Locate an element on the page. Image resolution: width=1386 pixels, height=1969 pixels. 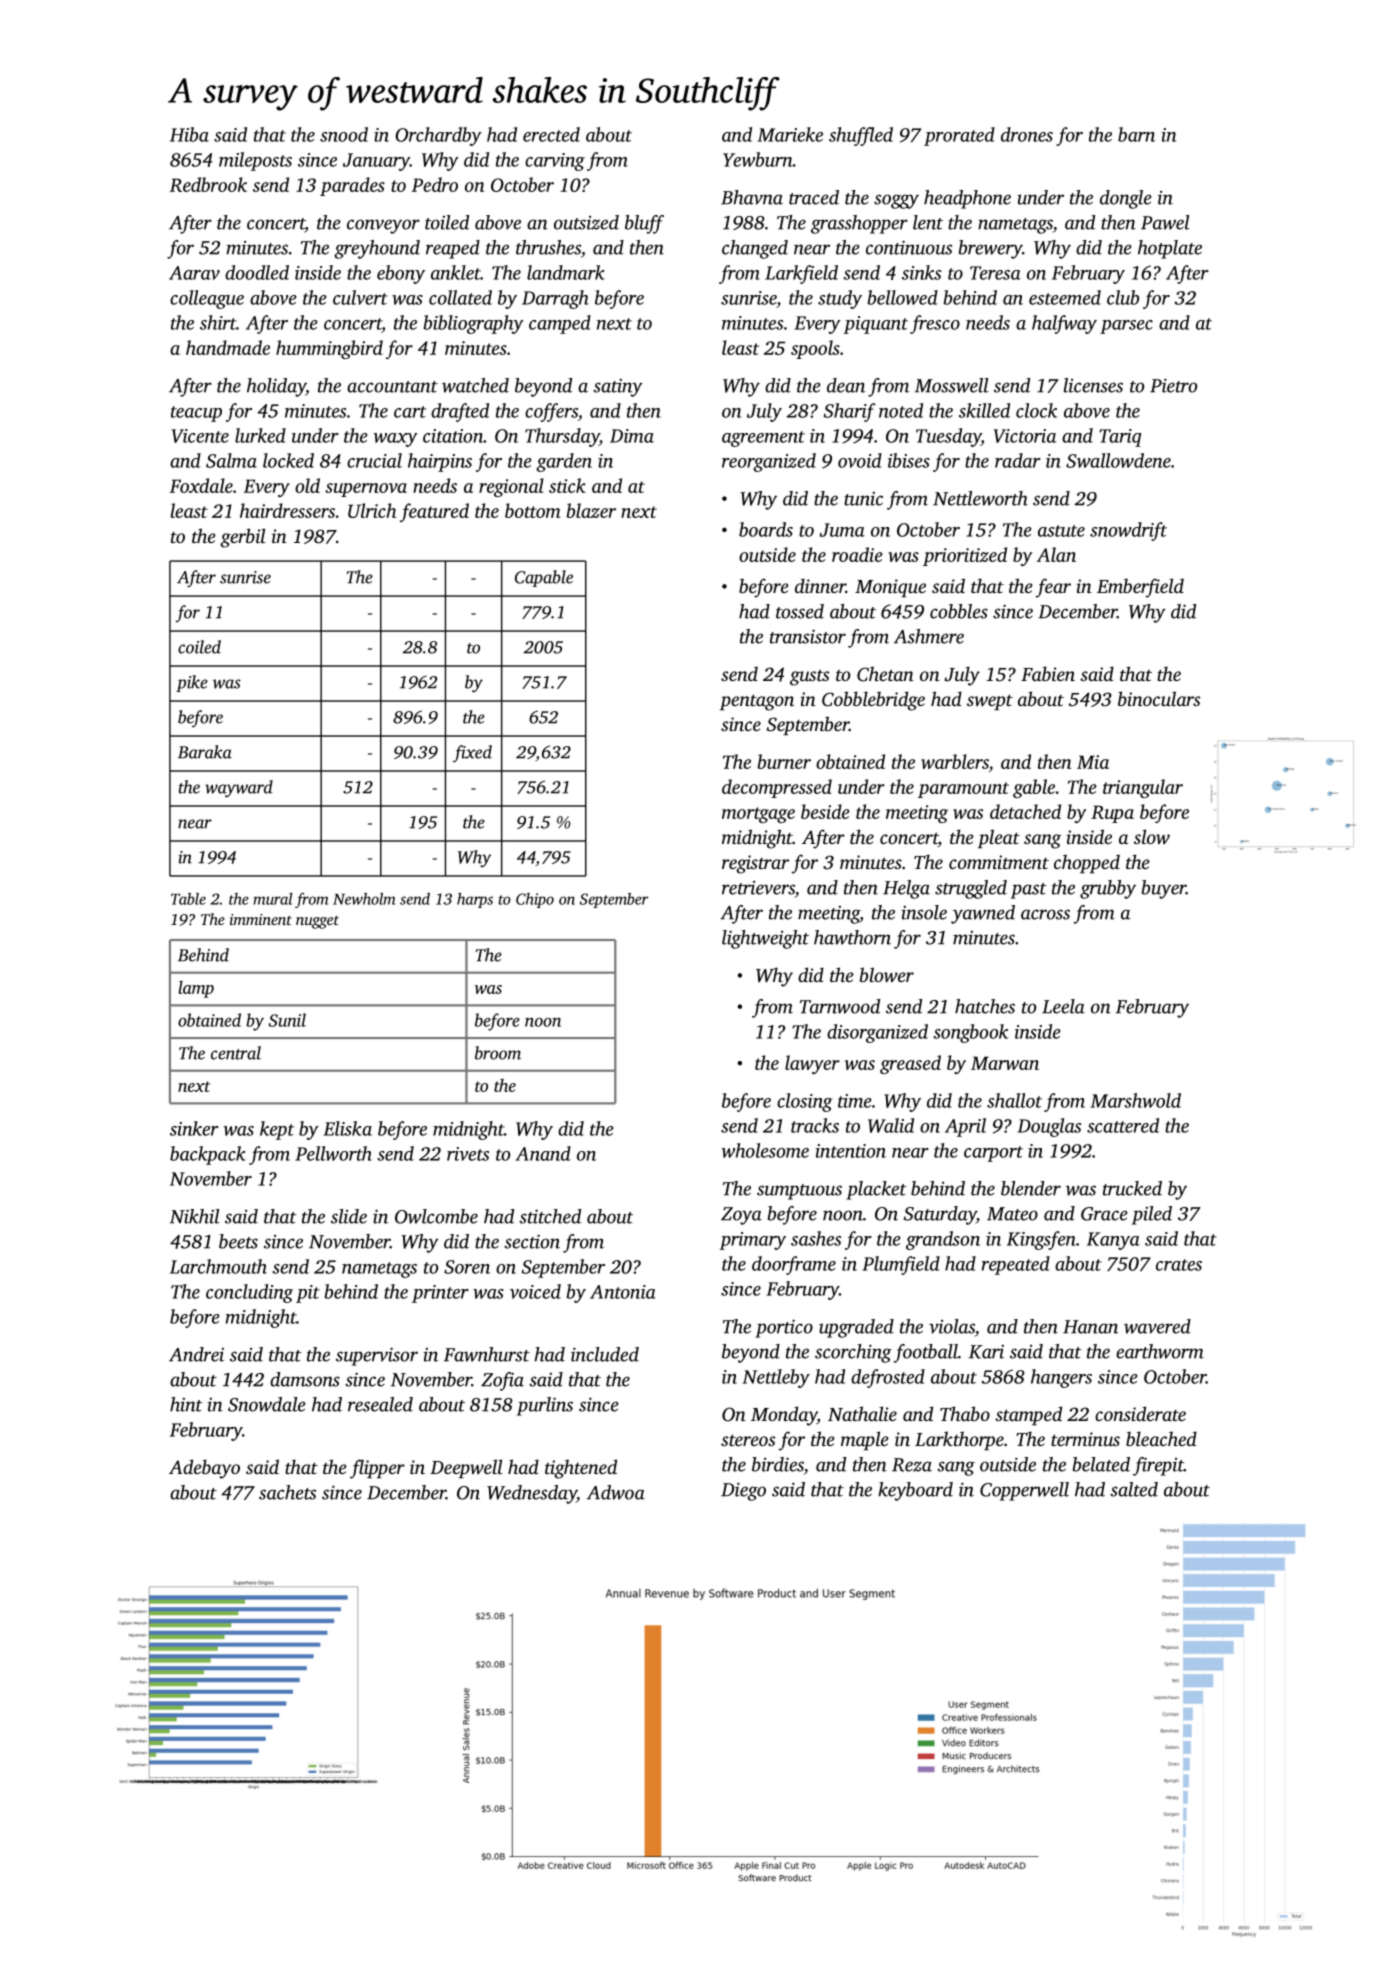
swept is located at coordinates (990, 702).
